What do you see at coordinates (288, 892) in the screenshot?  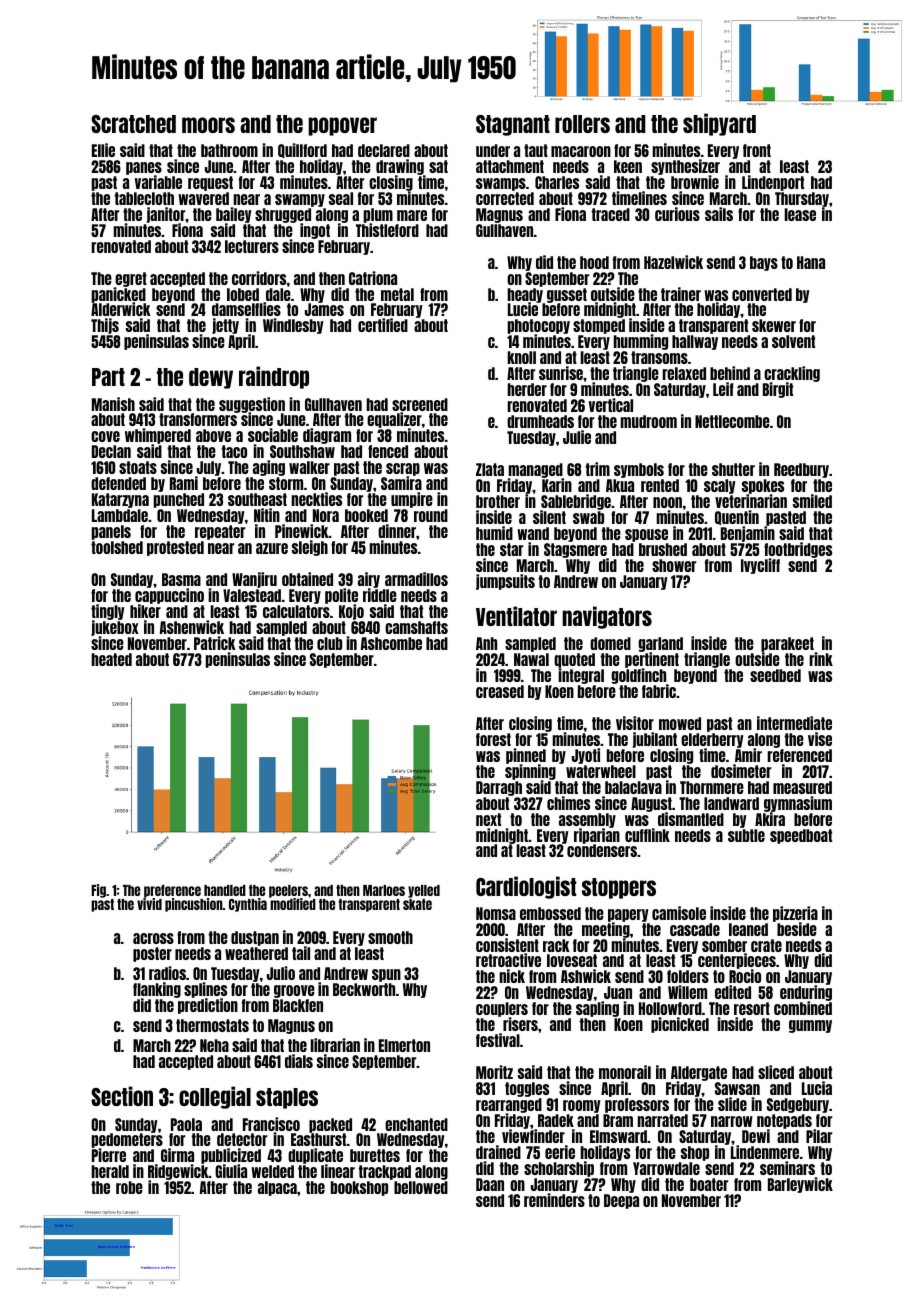 I see `peelers` at bounding box center [288, 892].
